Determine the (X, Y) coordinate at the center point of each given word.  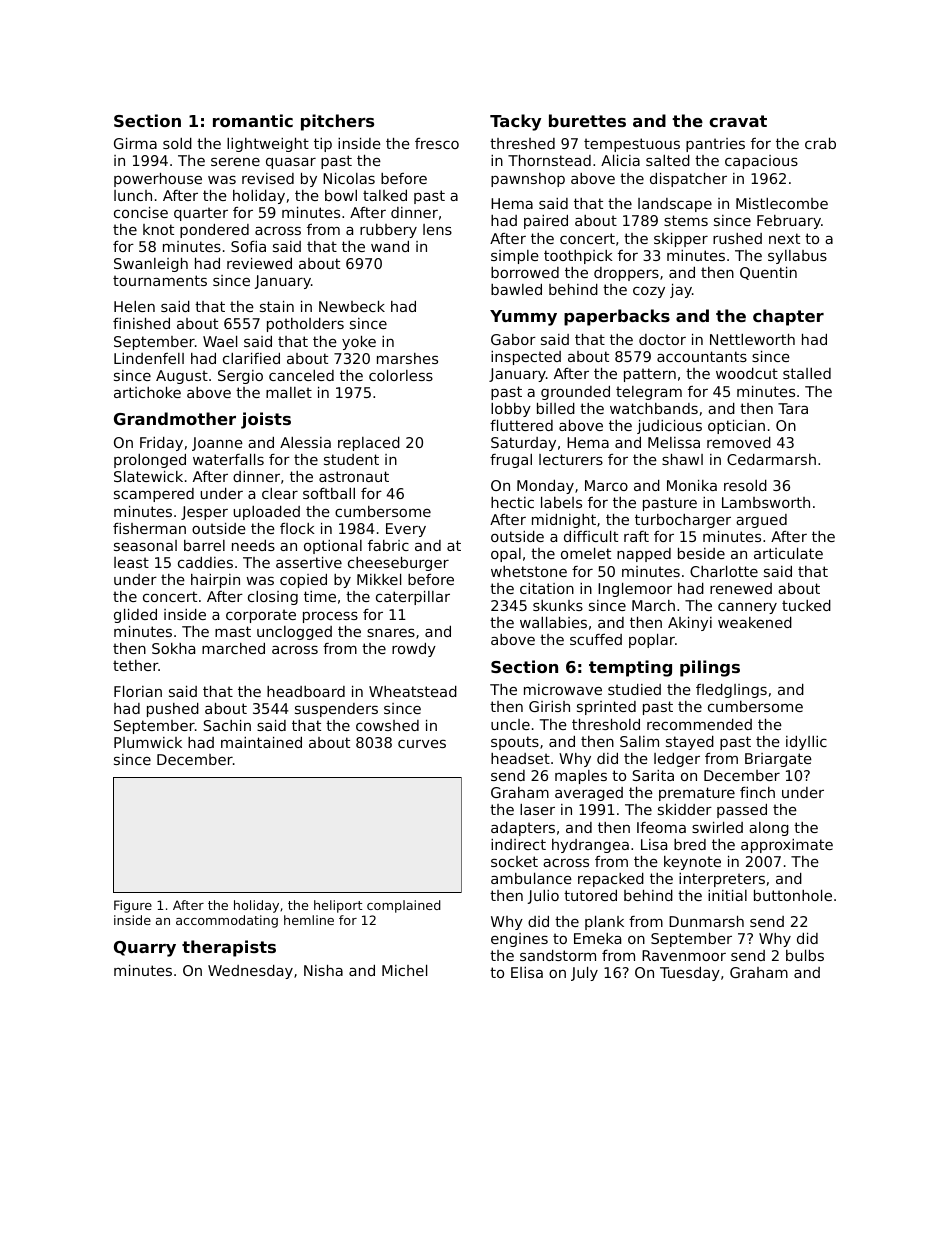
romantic (253, 120)
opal (506, 555)
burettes (587, 120)
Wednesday (250, 972)
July (584, 974)
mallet (289, 392)
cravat (738, 121)
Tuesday (690, 974)
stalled (807, 373)
